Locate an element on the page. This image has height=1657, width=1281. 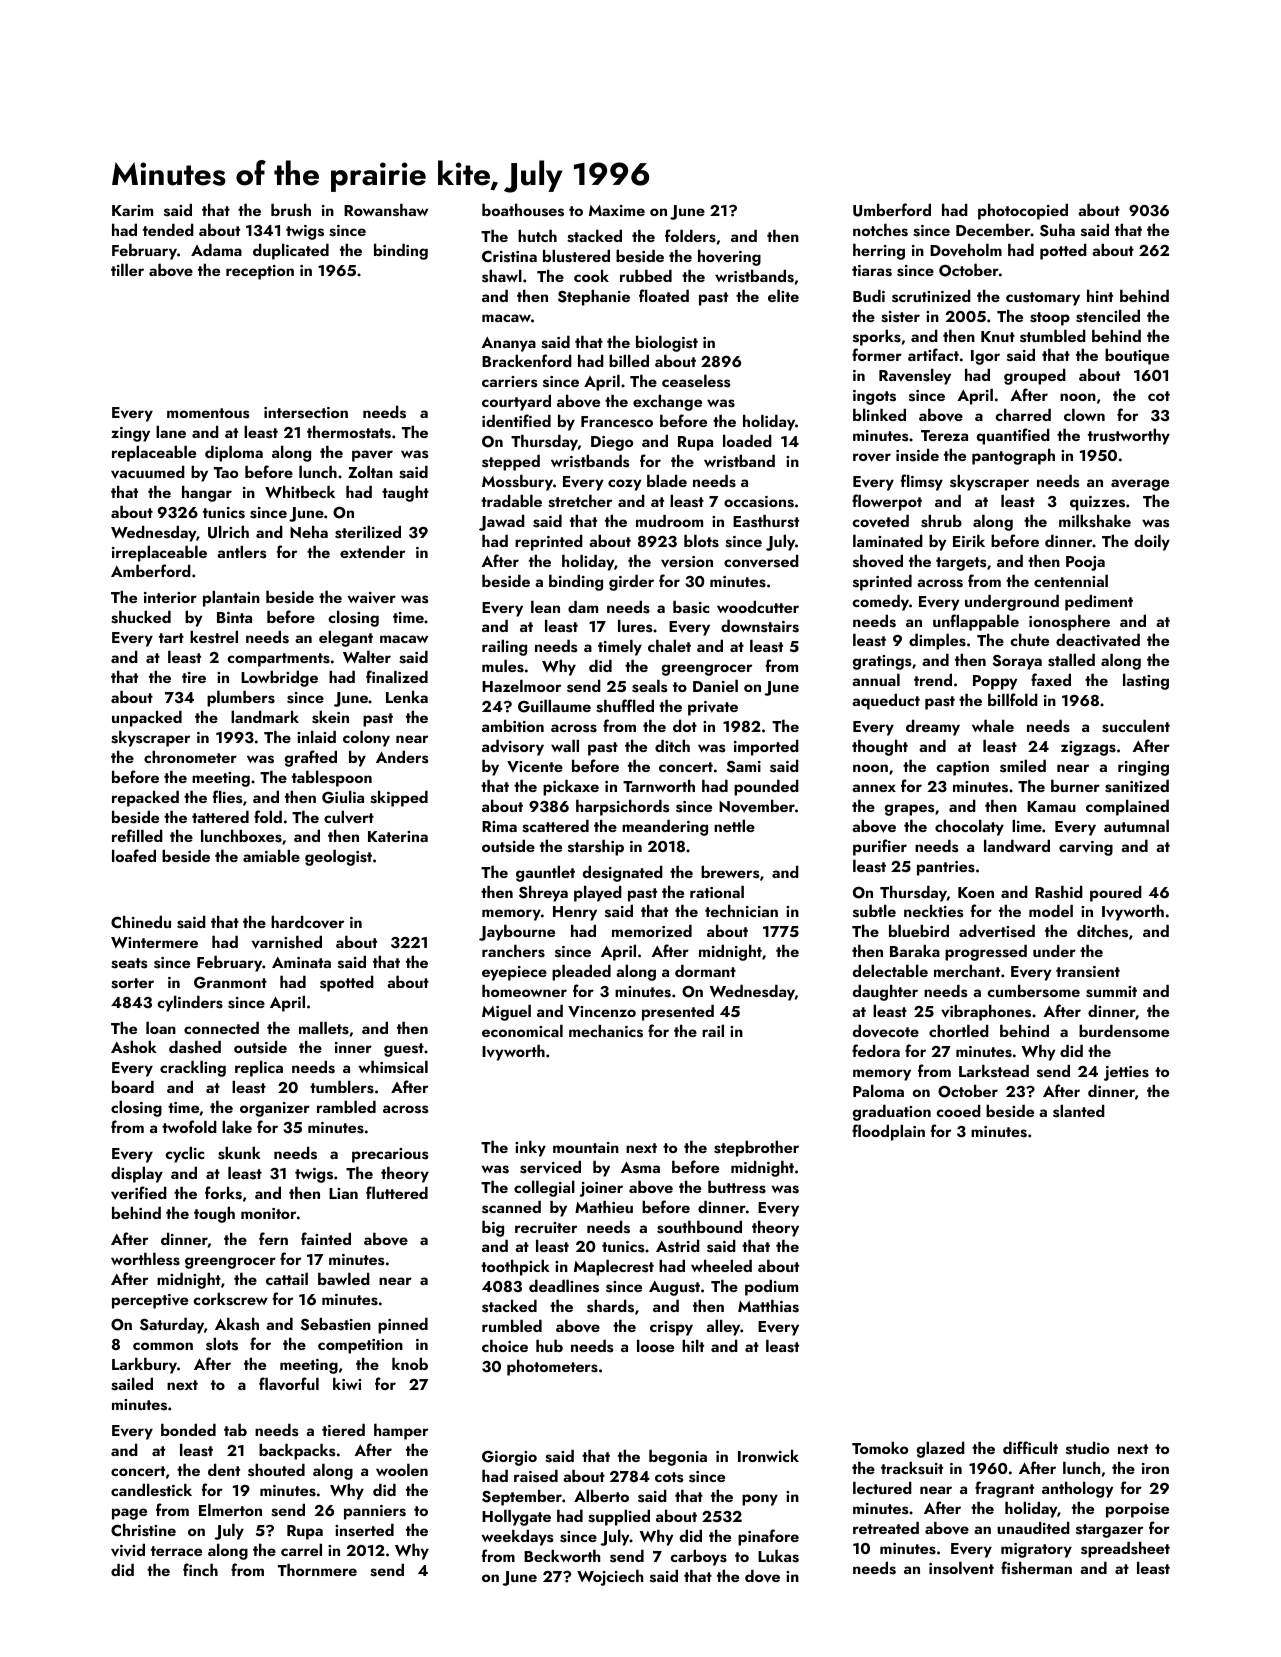
neckties is located at coordinates (933, 911).
